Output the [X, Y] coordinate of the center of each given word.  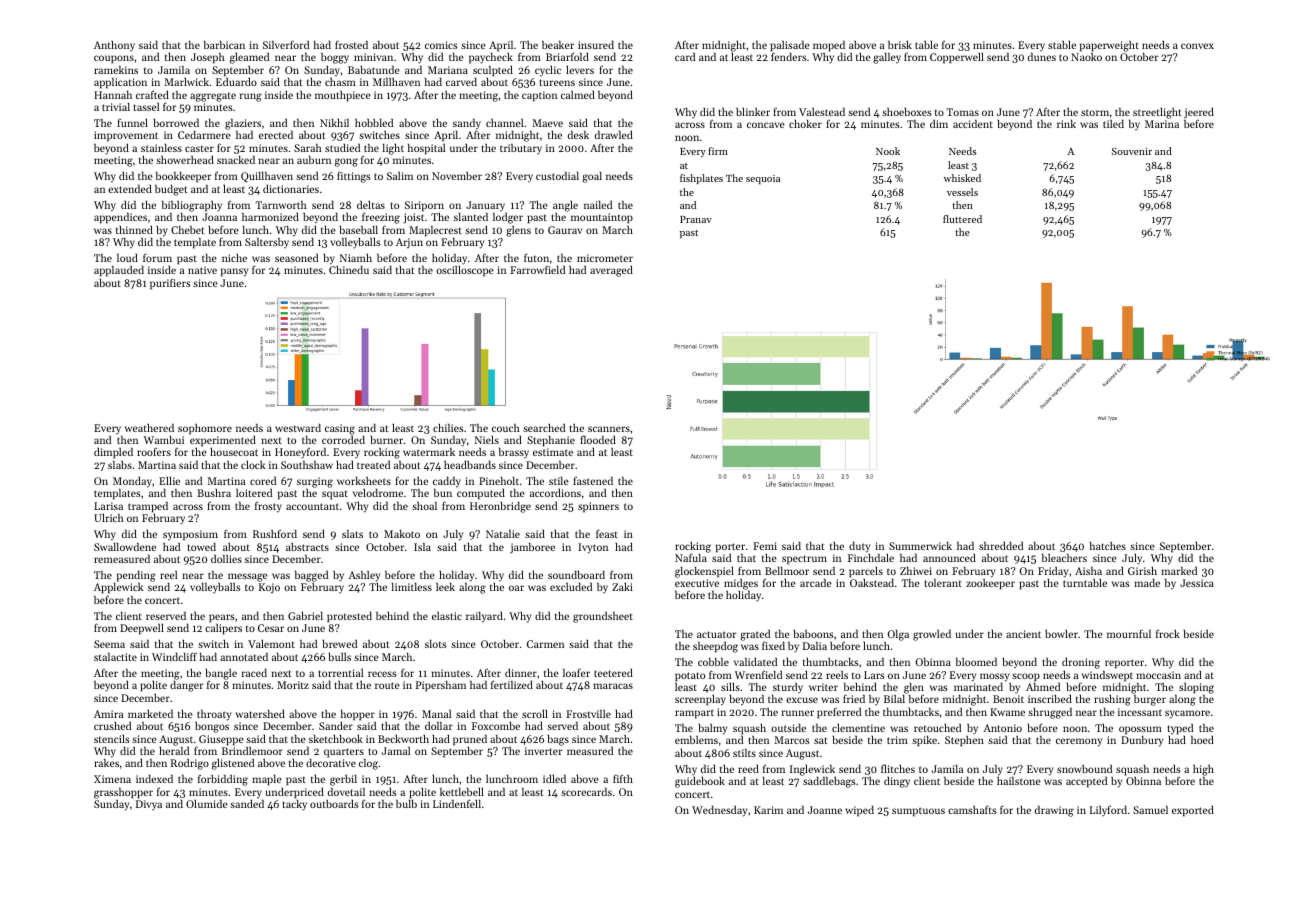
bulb [406, 804]
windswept [1107, 676]
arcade [816, 583]
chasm [340, 82]
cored [263, 481]
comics [441, 45]
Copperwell [957, 58]
